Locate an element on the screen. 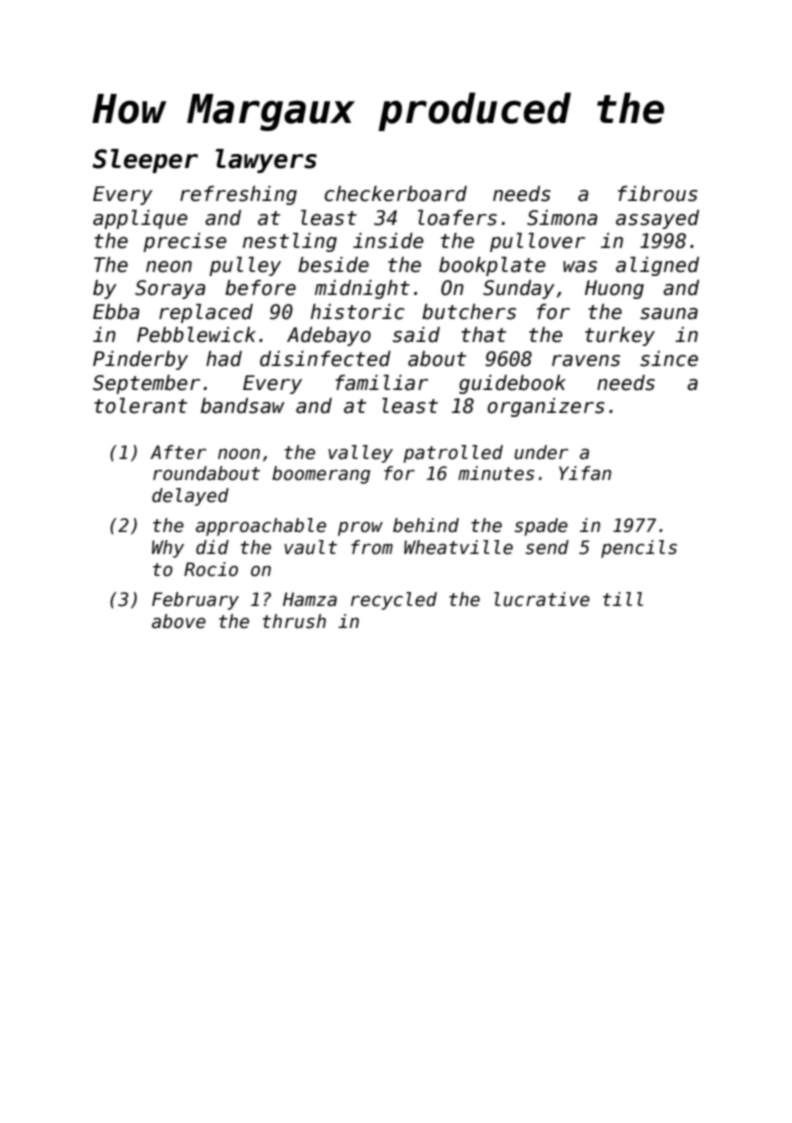 Image resolution: width=792 pixels, height=1123 pixels. thrush is located at coordinates (294, 621).
